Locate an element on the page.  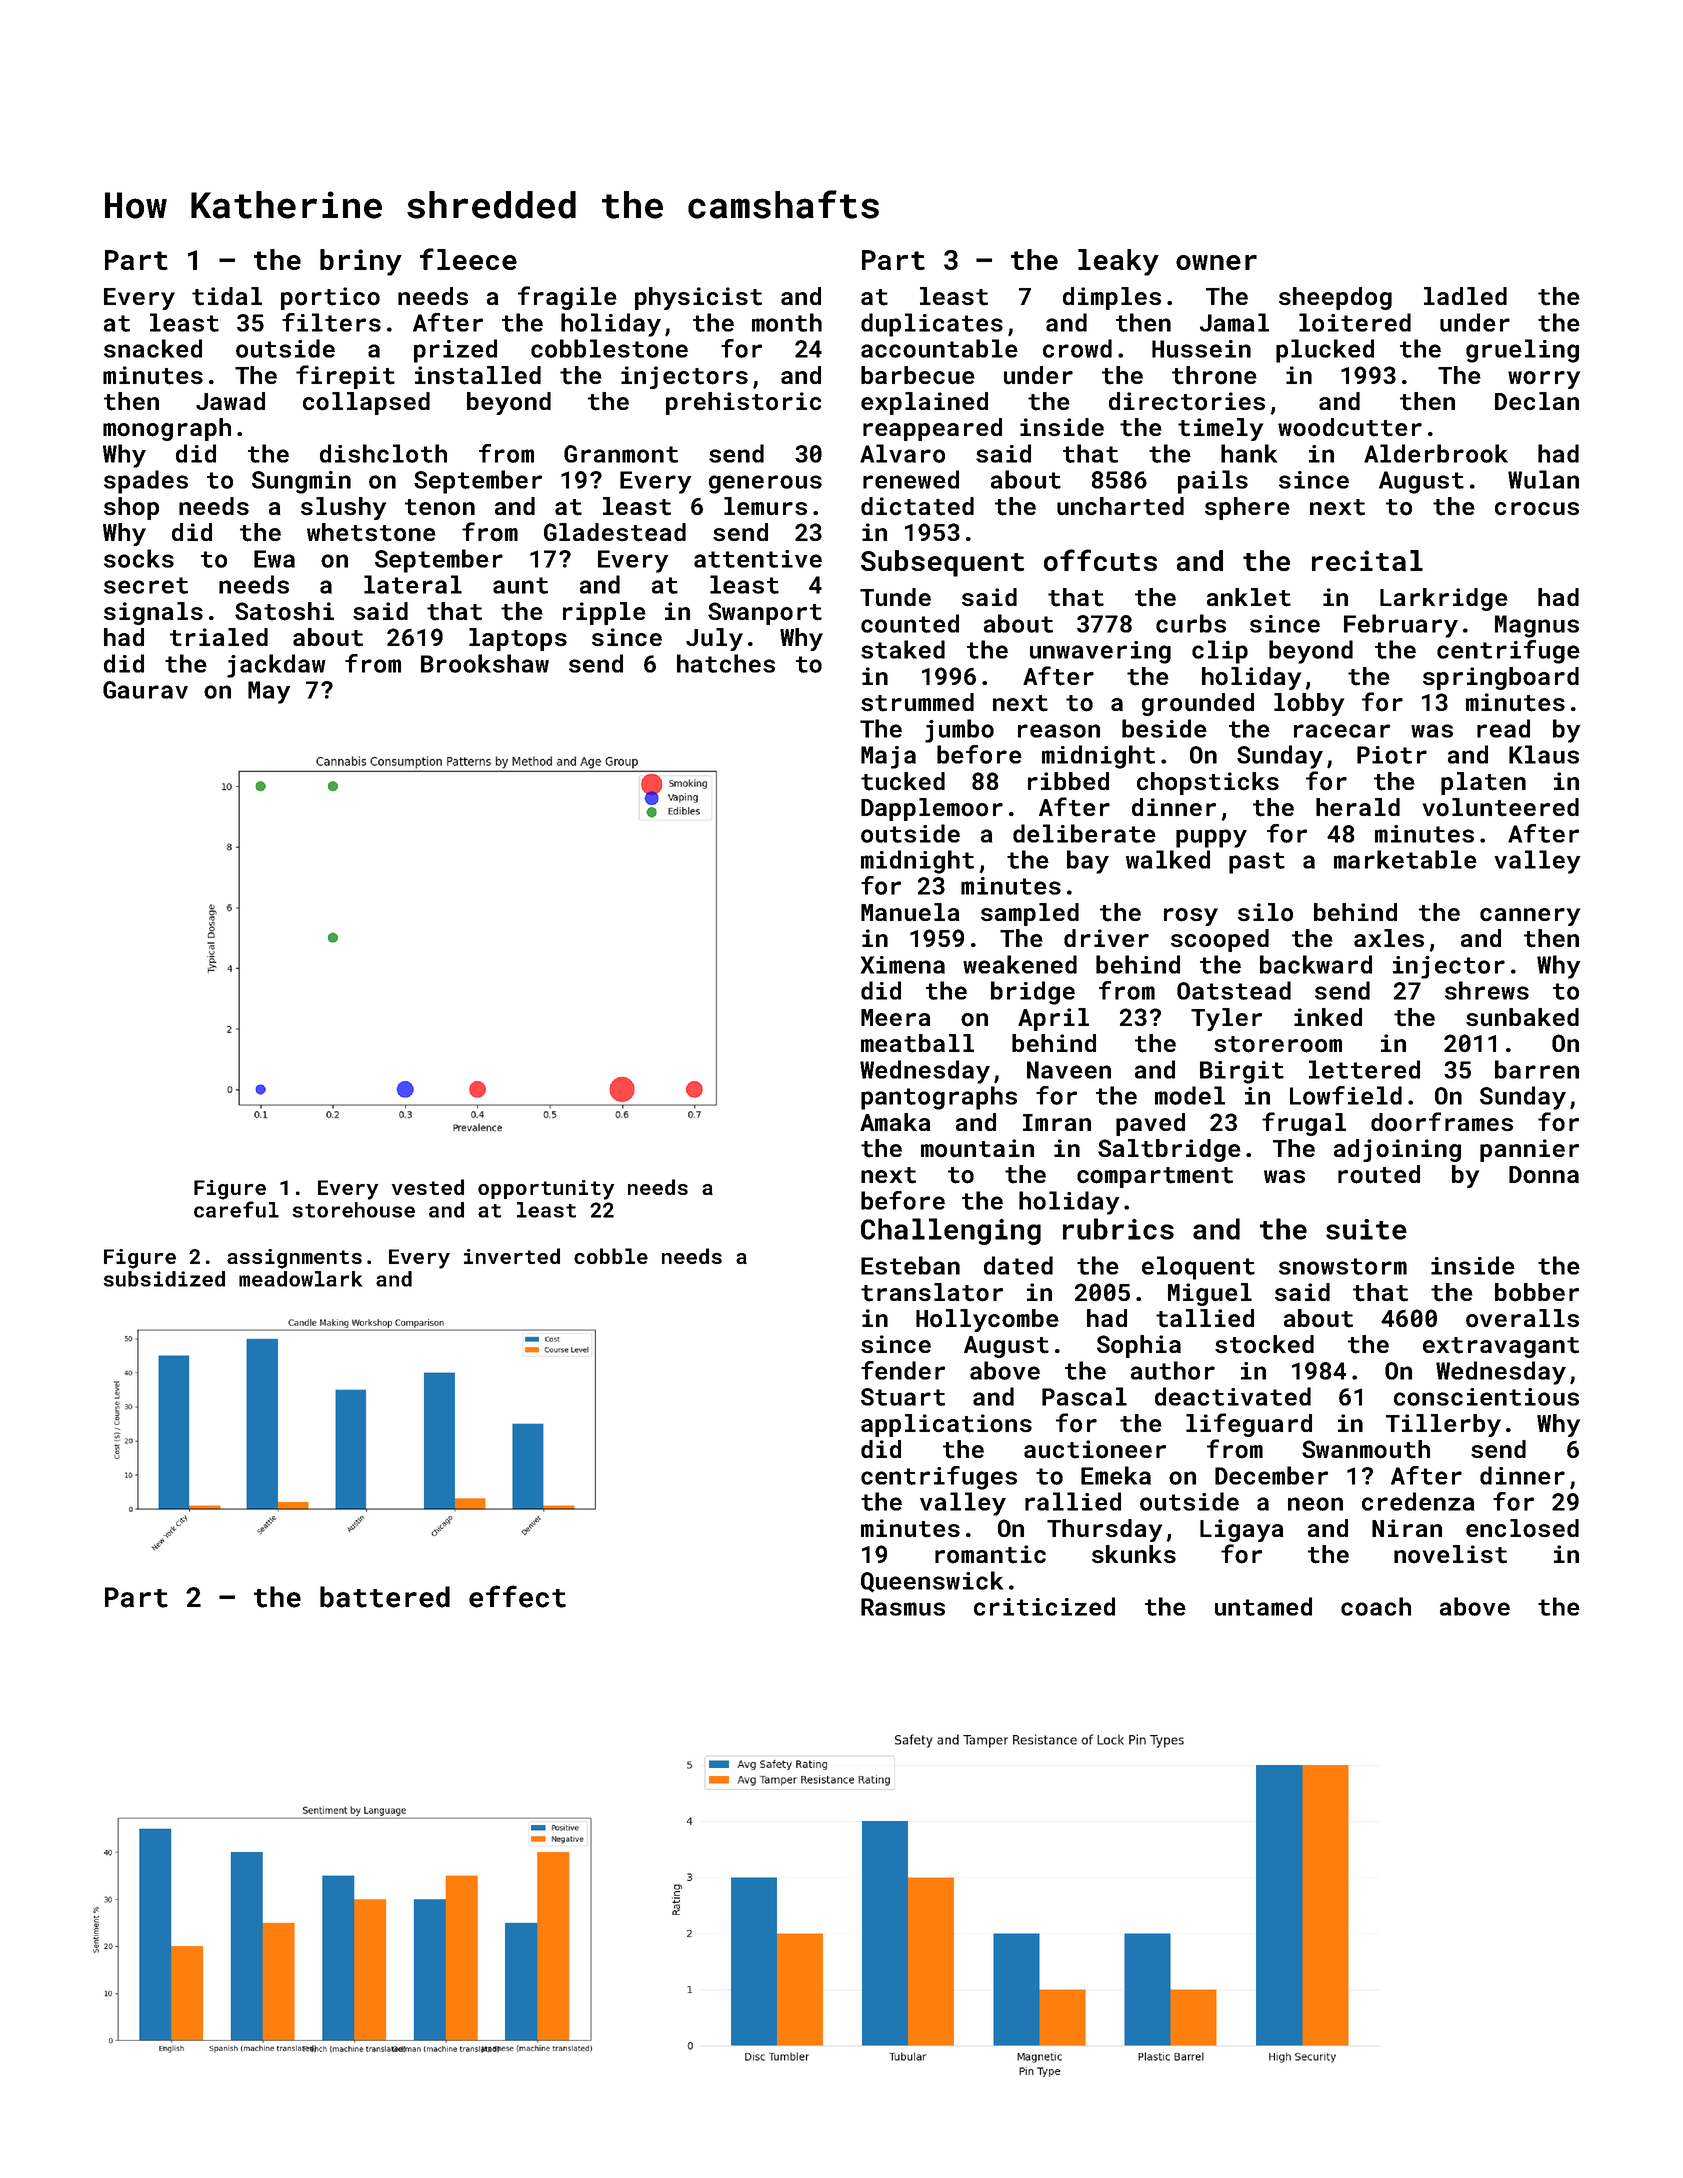
bobber is located at coordinates (1537, 1292).
